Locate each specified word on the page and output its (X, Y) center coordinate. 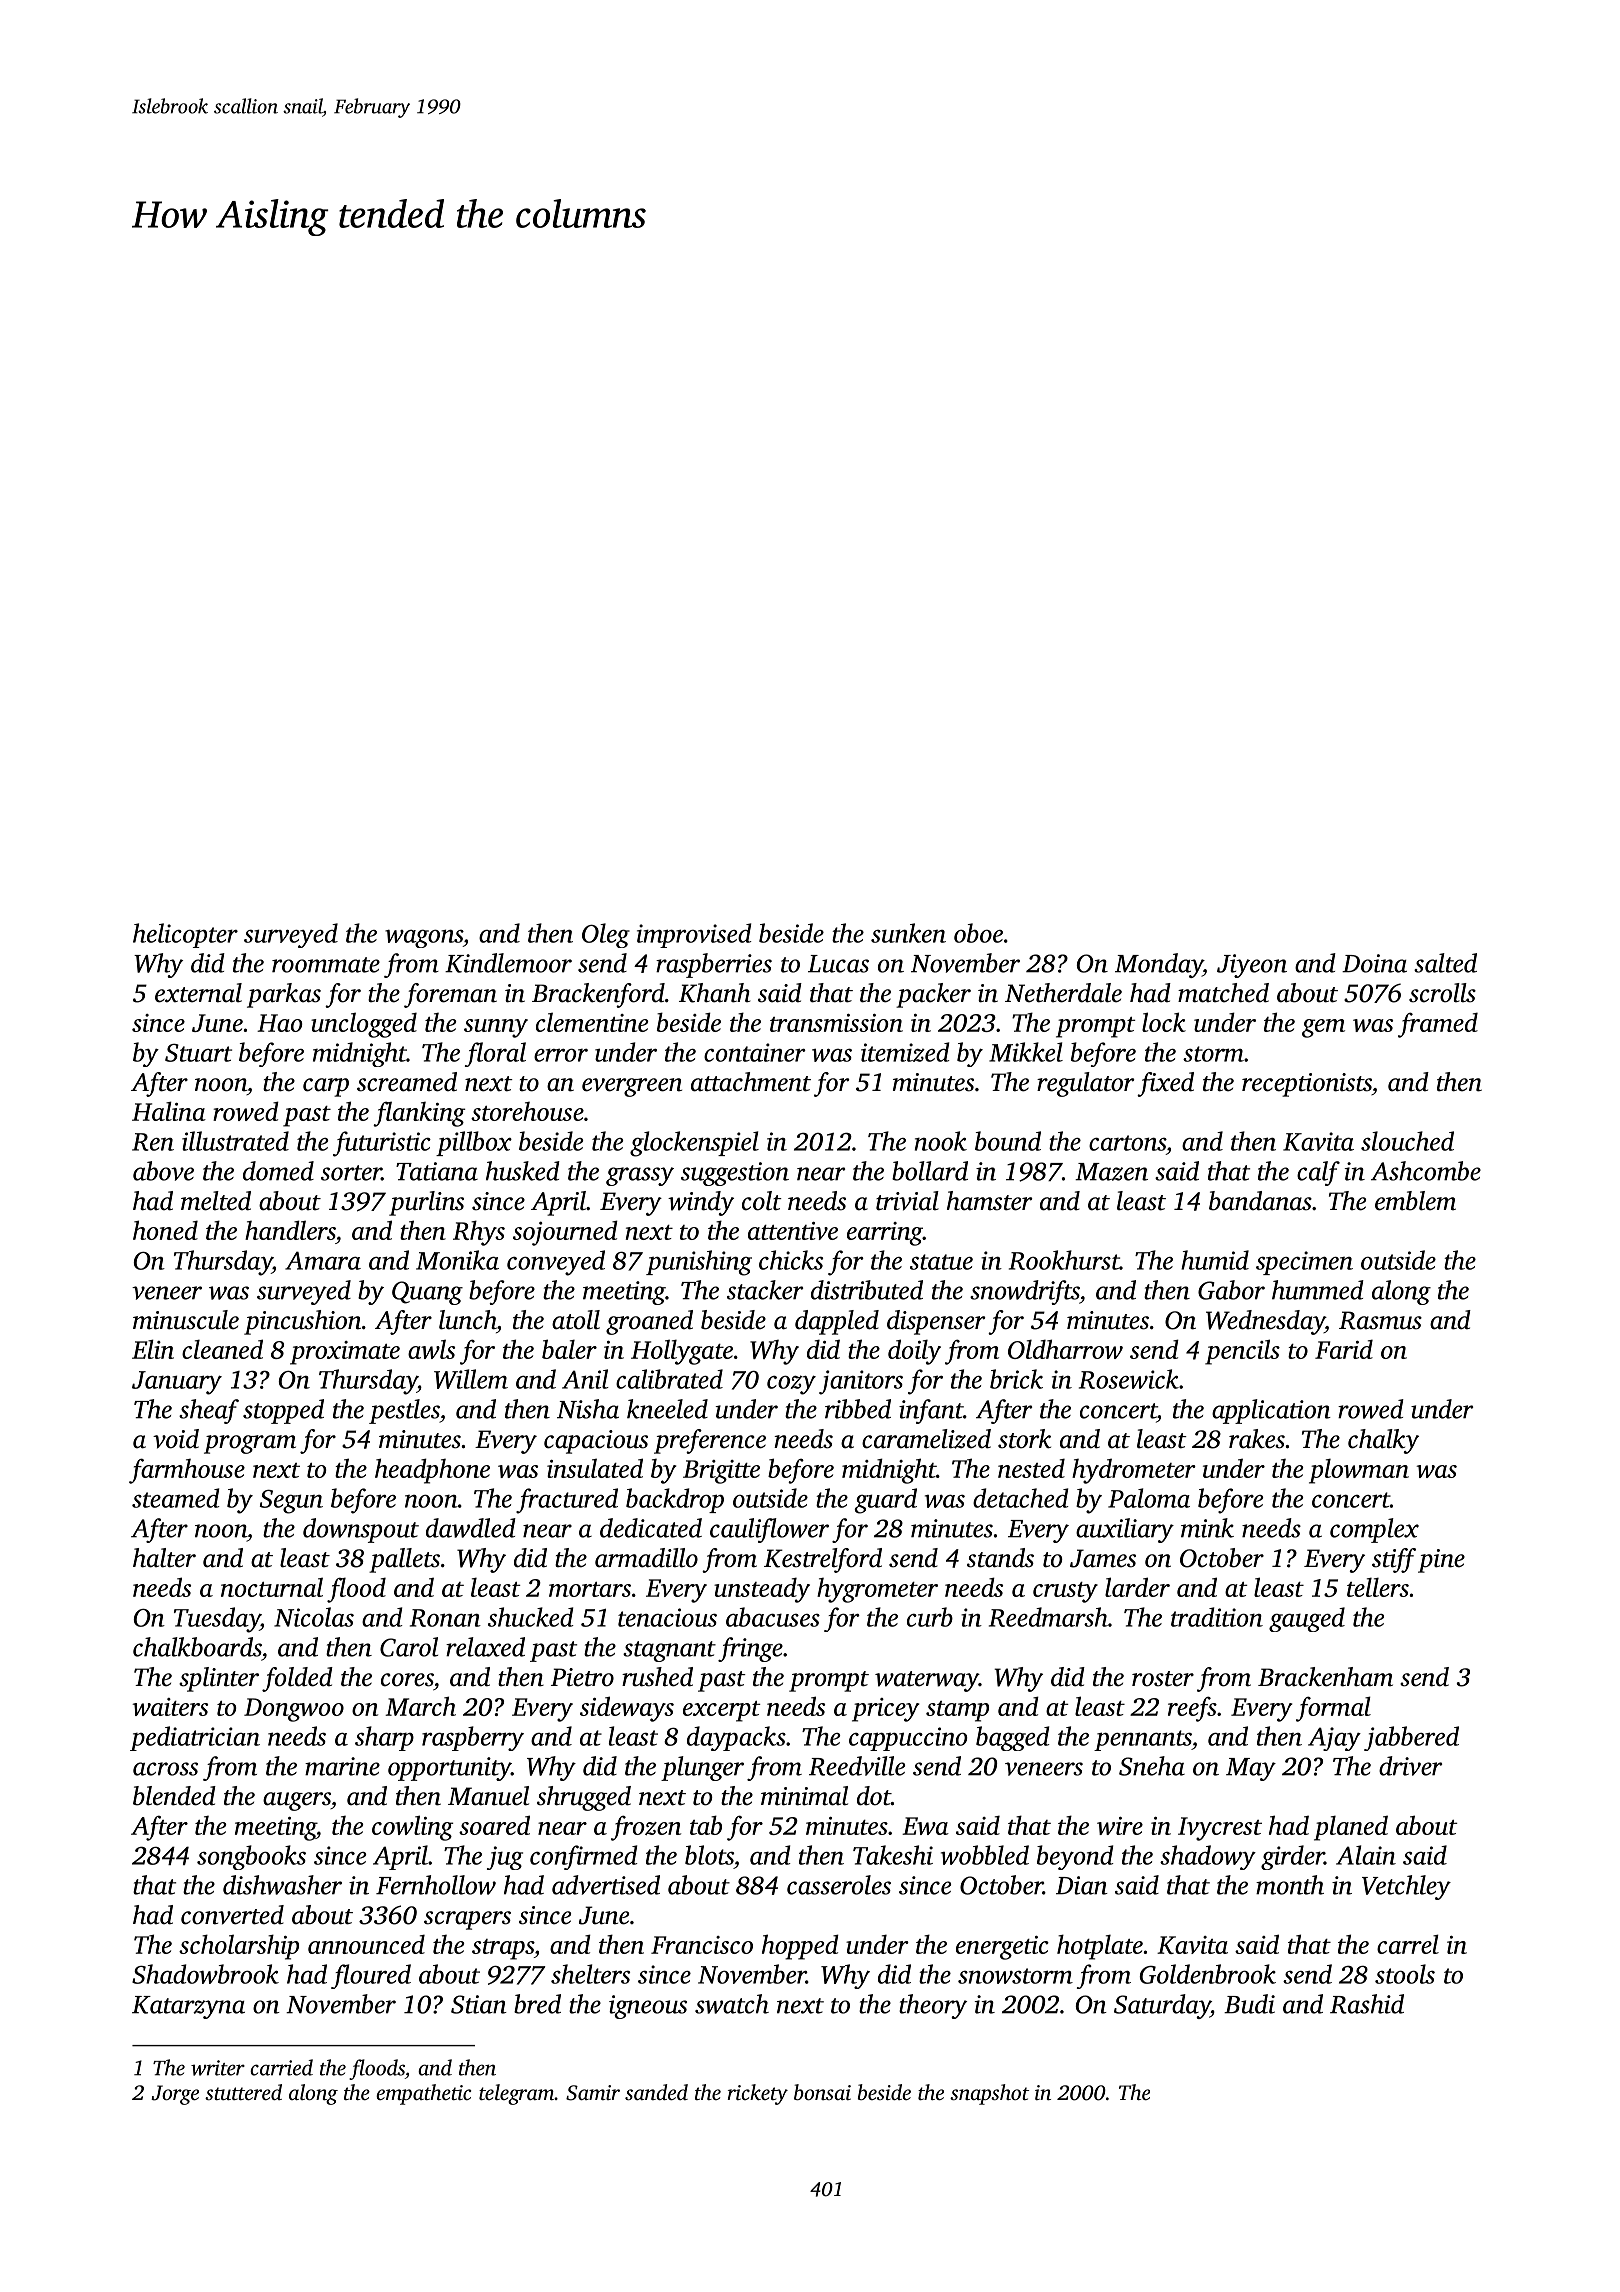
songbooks (251, 1857)
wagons (424, 938)
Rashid (1367, 2004)
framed (1438, 1025)
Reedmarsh (1048, 1617)
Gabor (1231, 1290)
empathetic (423, 2094)
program (250, 1444)
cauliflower (769, 1530)
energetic (1002, 1948)
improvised (694, 935)
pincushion (302, 1322)
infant (931, 1411)
